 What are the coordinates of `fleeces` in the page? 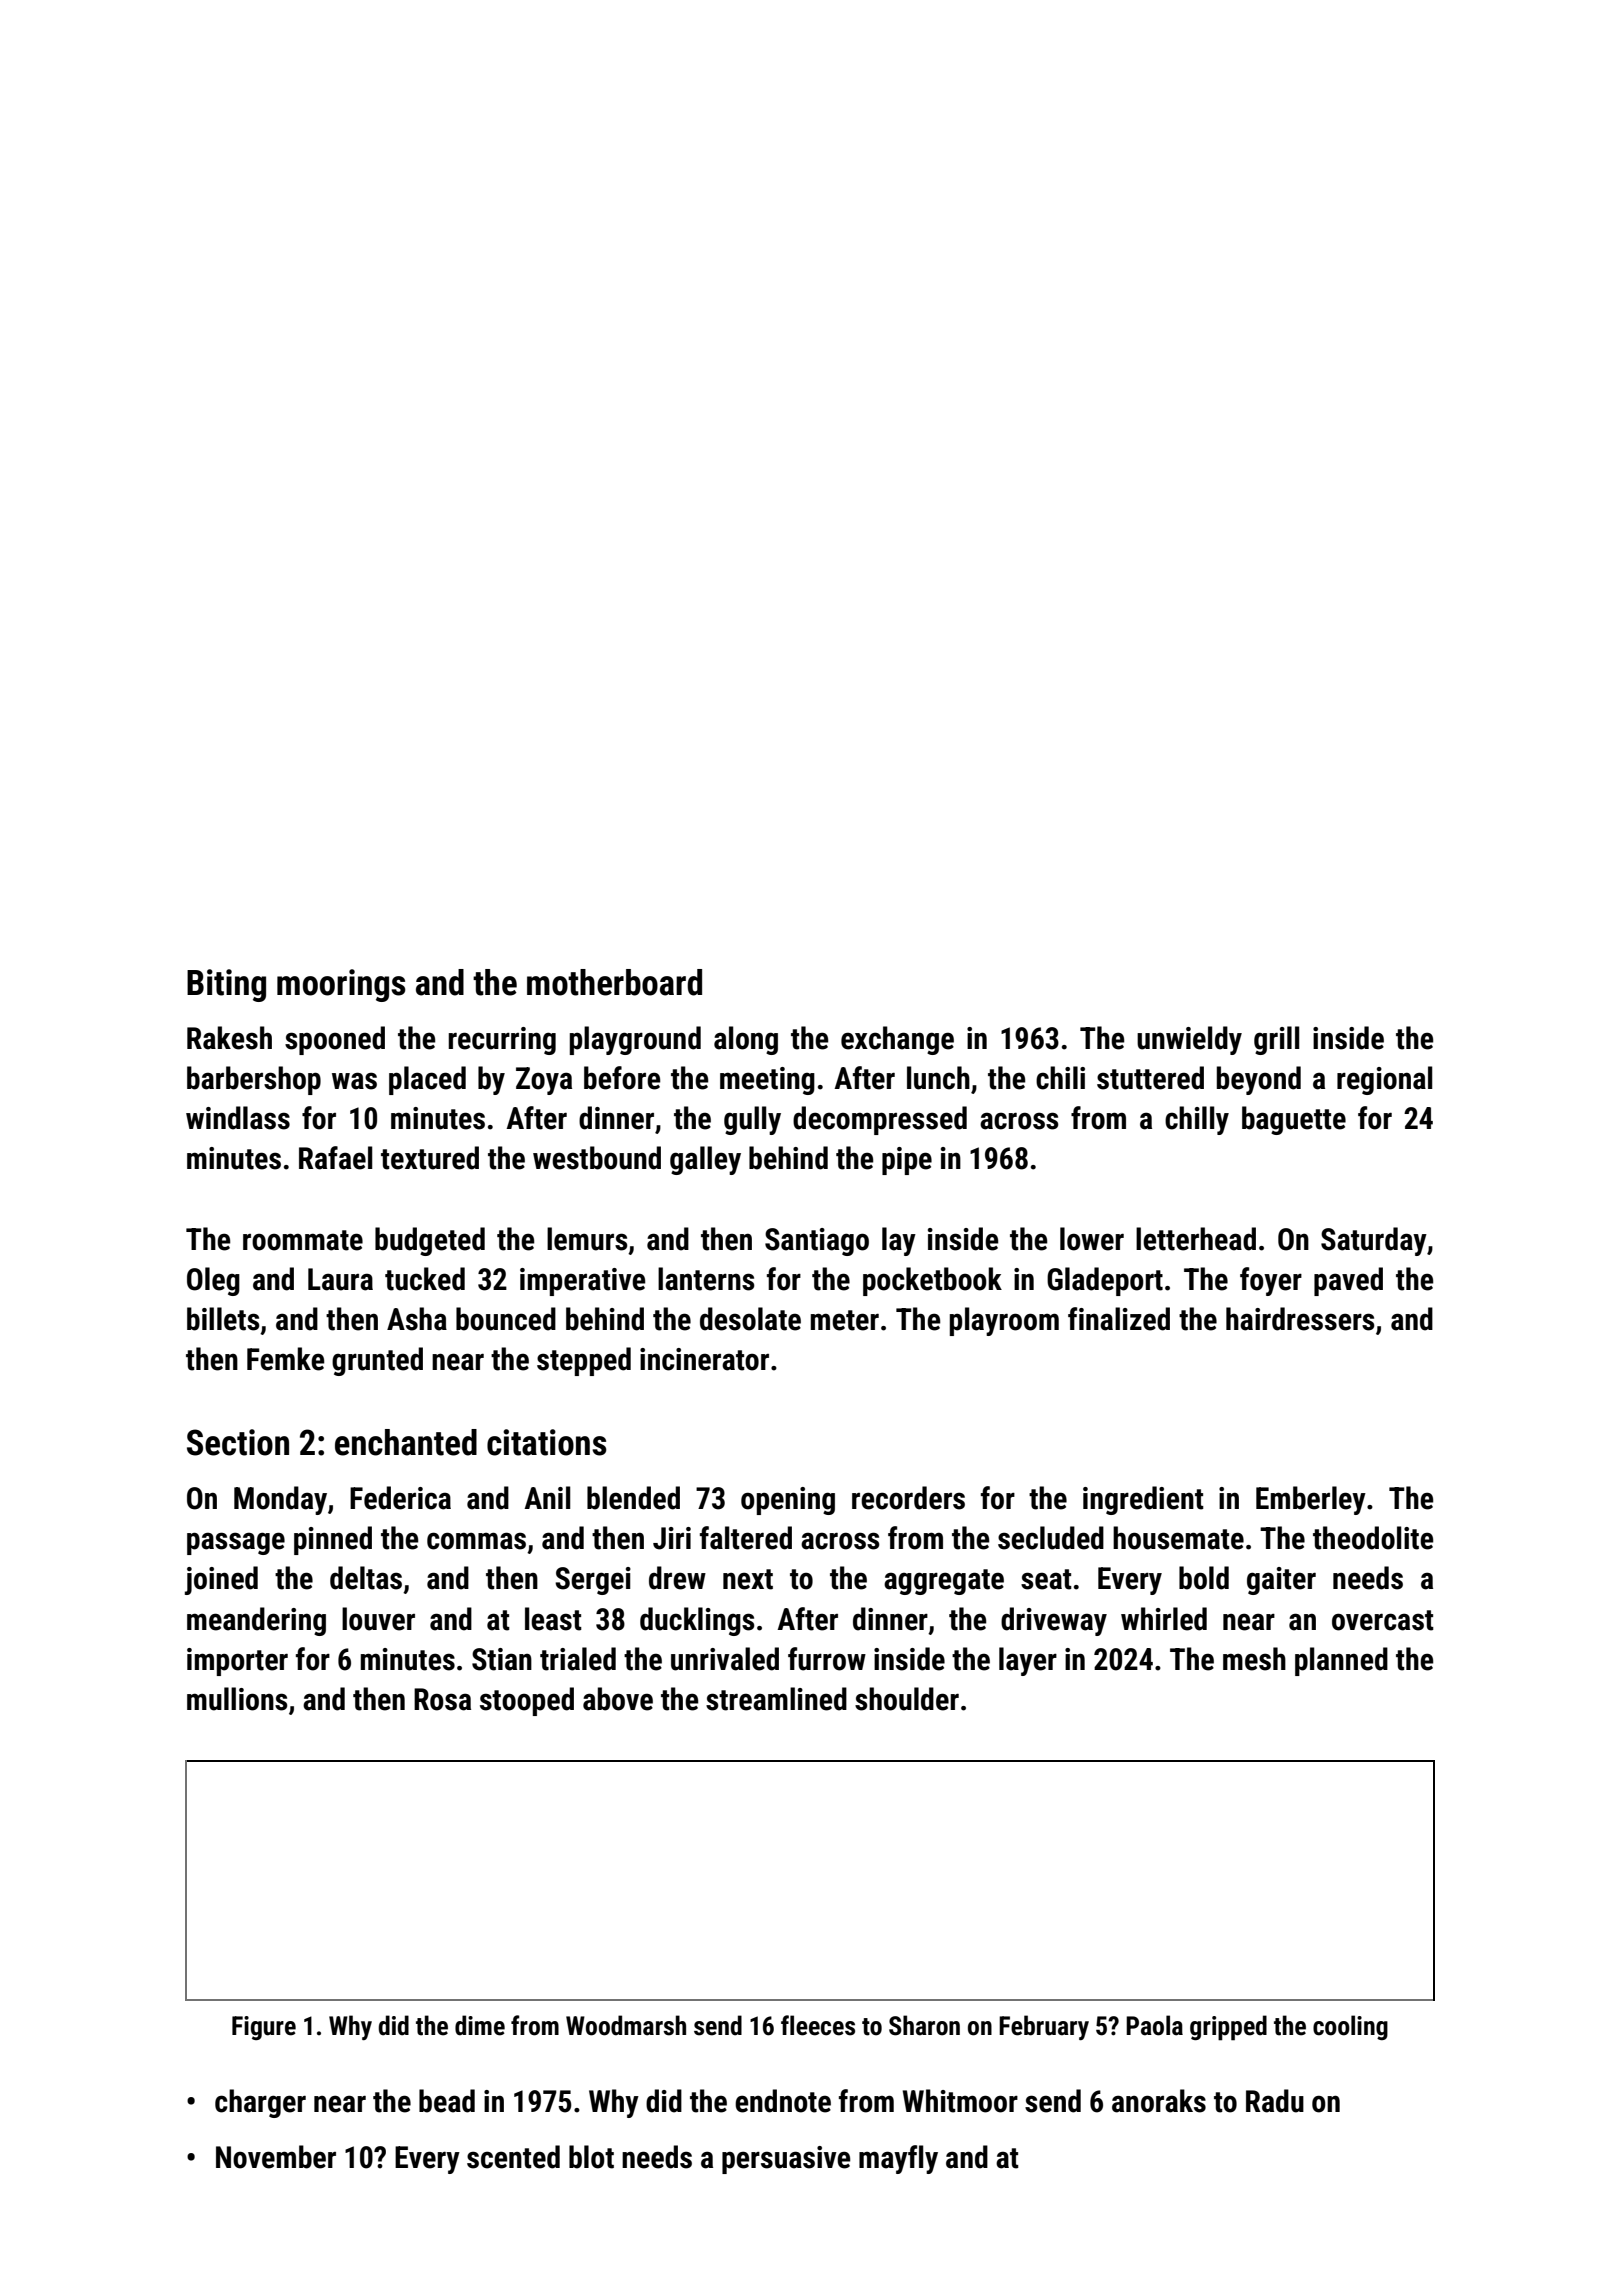 It's located at (818, 2025).
